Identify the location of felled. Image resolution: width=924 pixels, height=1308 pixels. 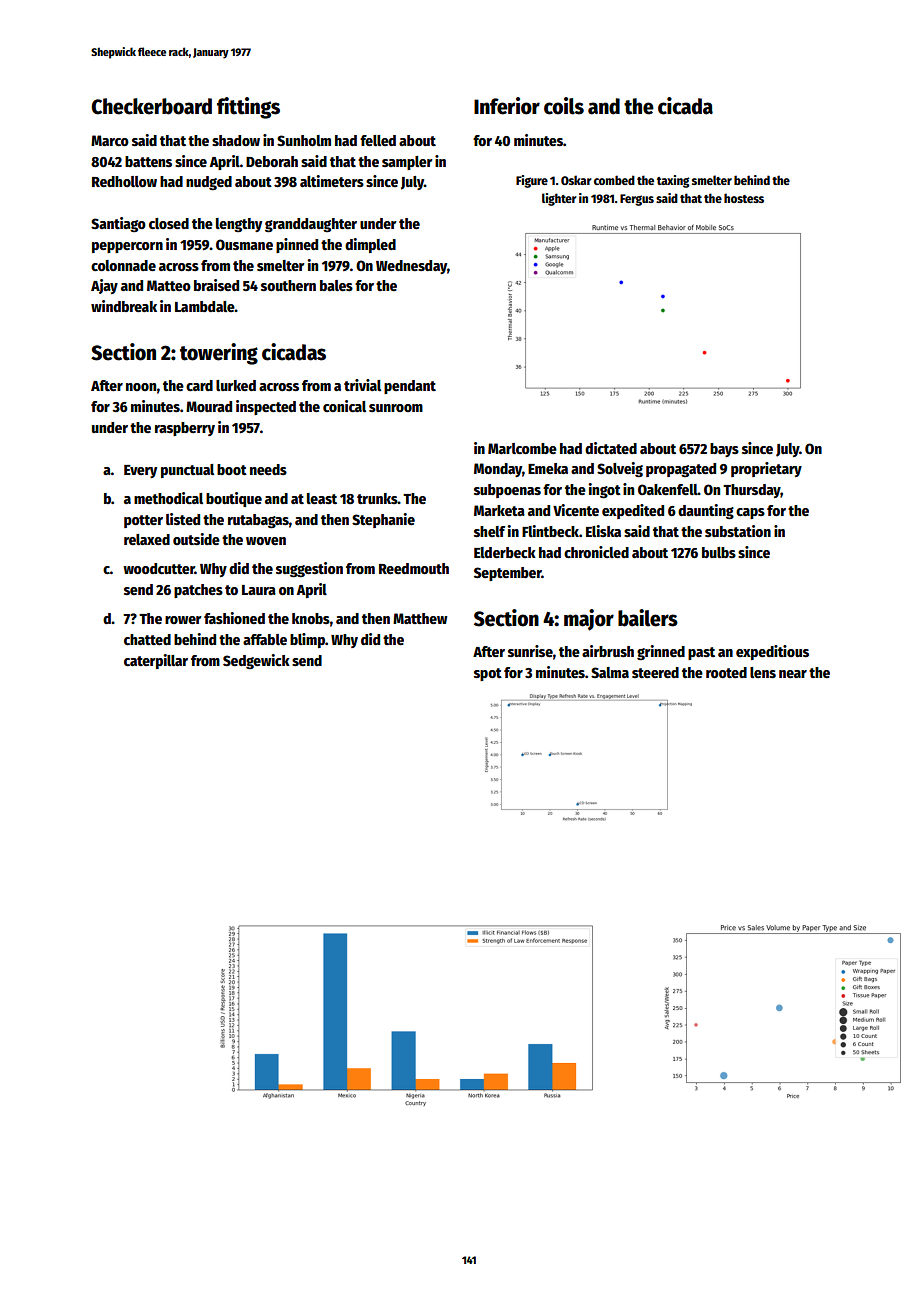
(378, 140).
